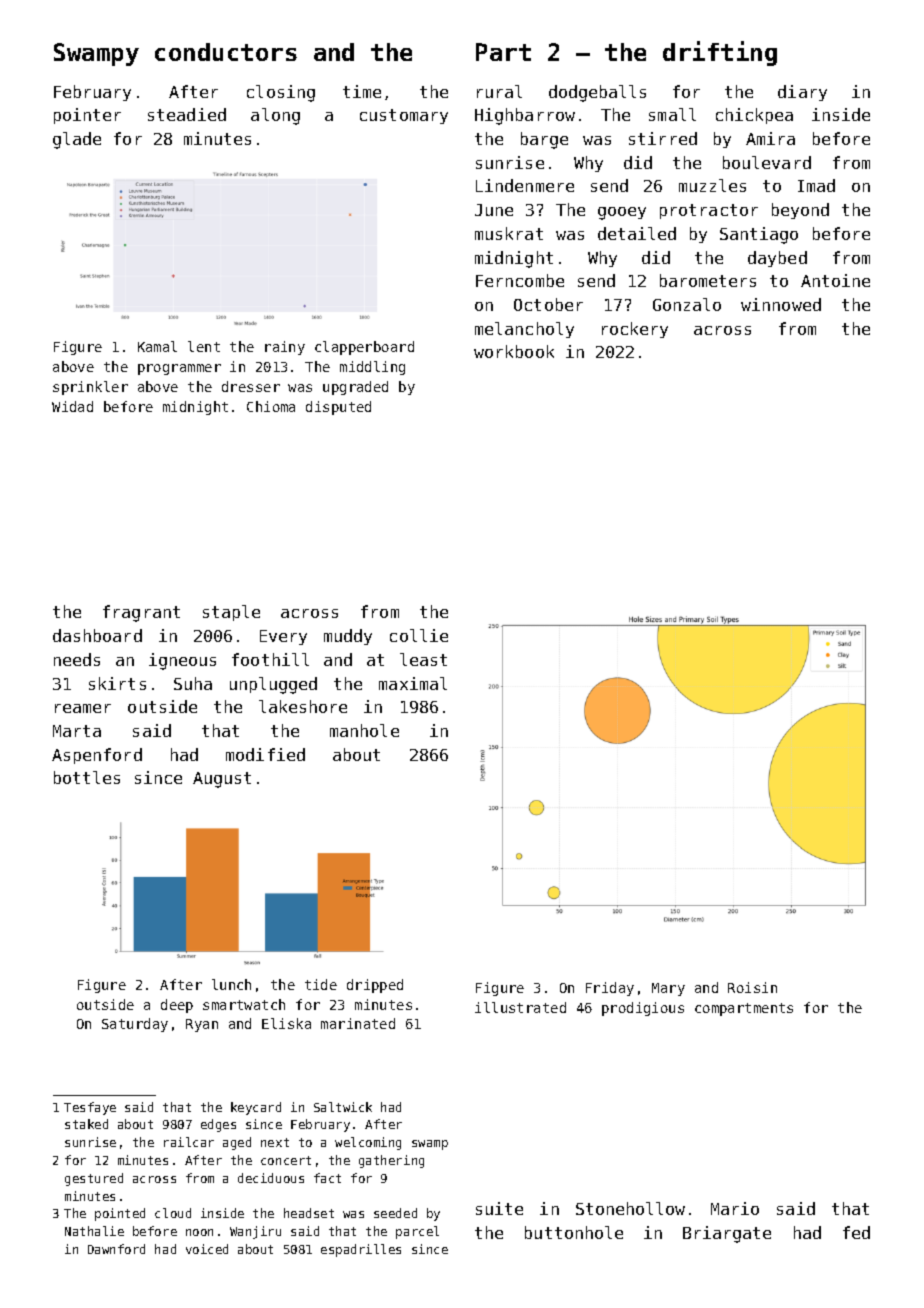  Describe the element at coordinates (524, 330) in the document. I see `melancholy` at that location.
